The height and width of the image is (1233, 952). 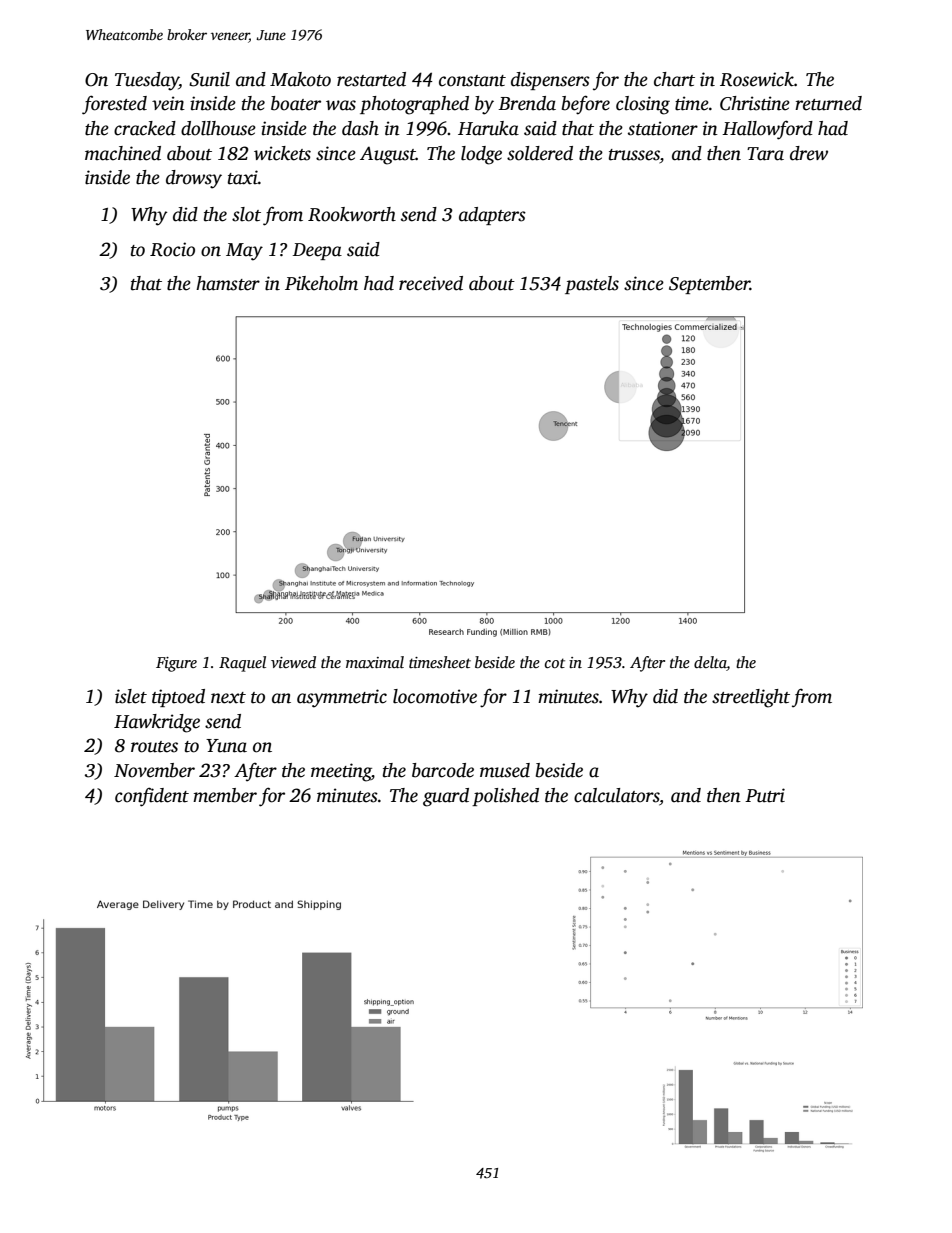 I want to click on Sunil, so click(x=209, y=79).
